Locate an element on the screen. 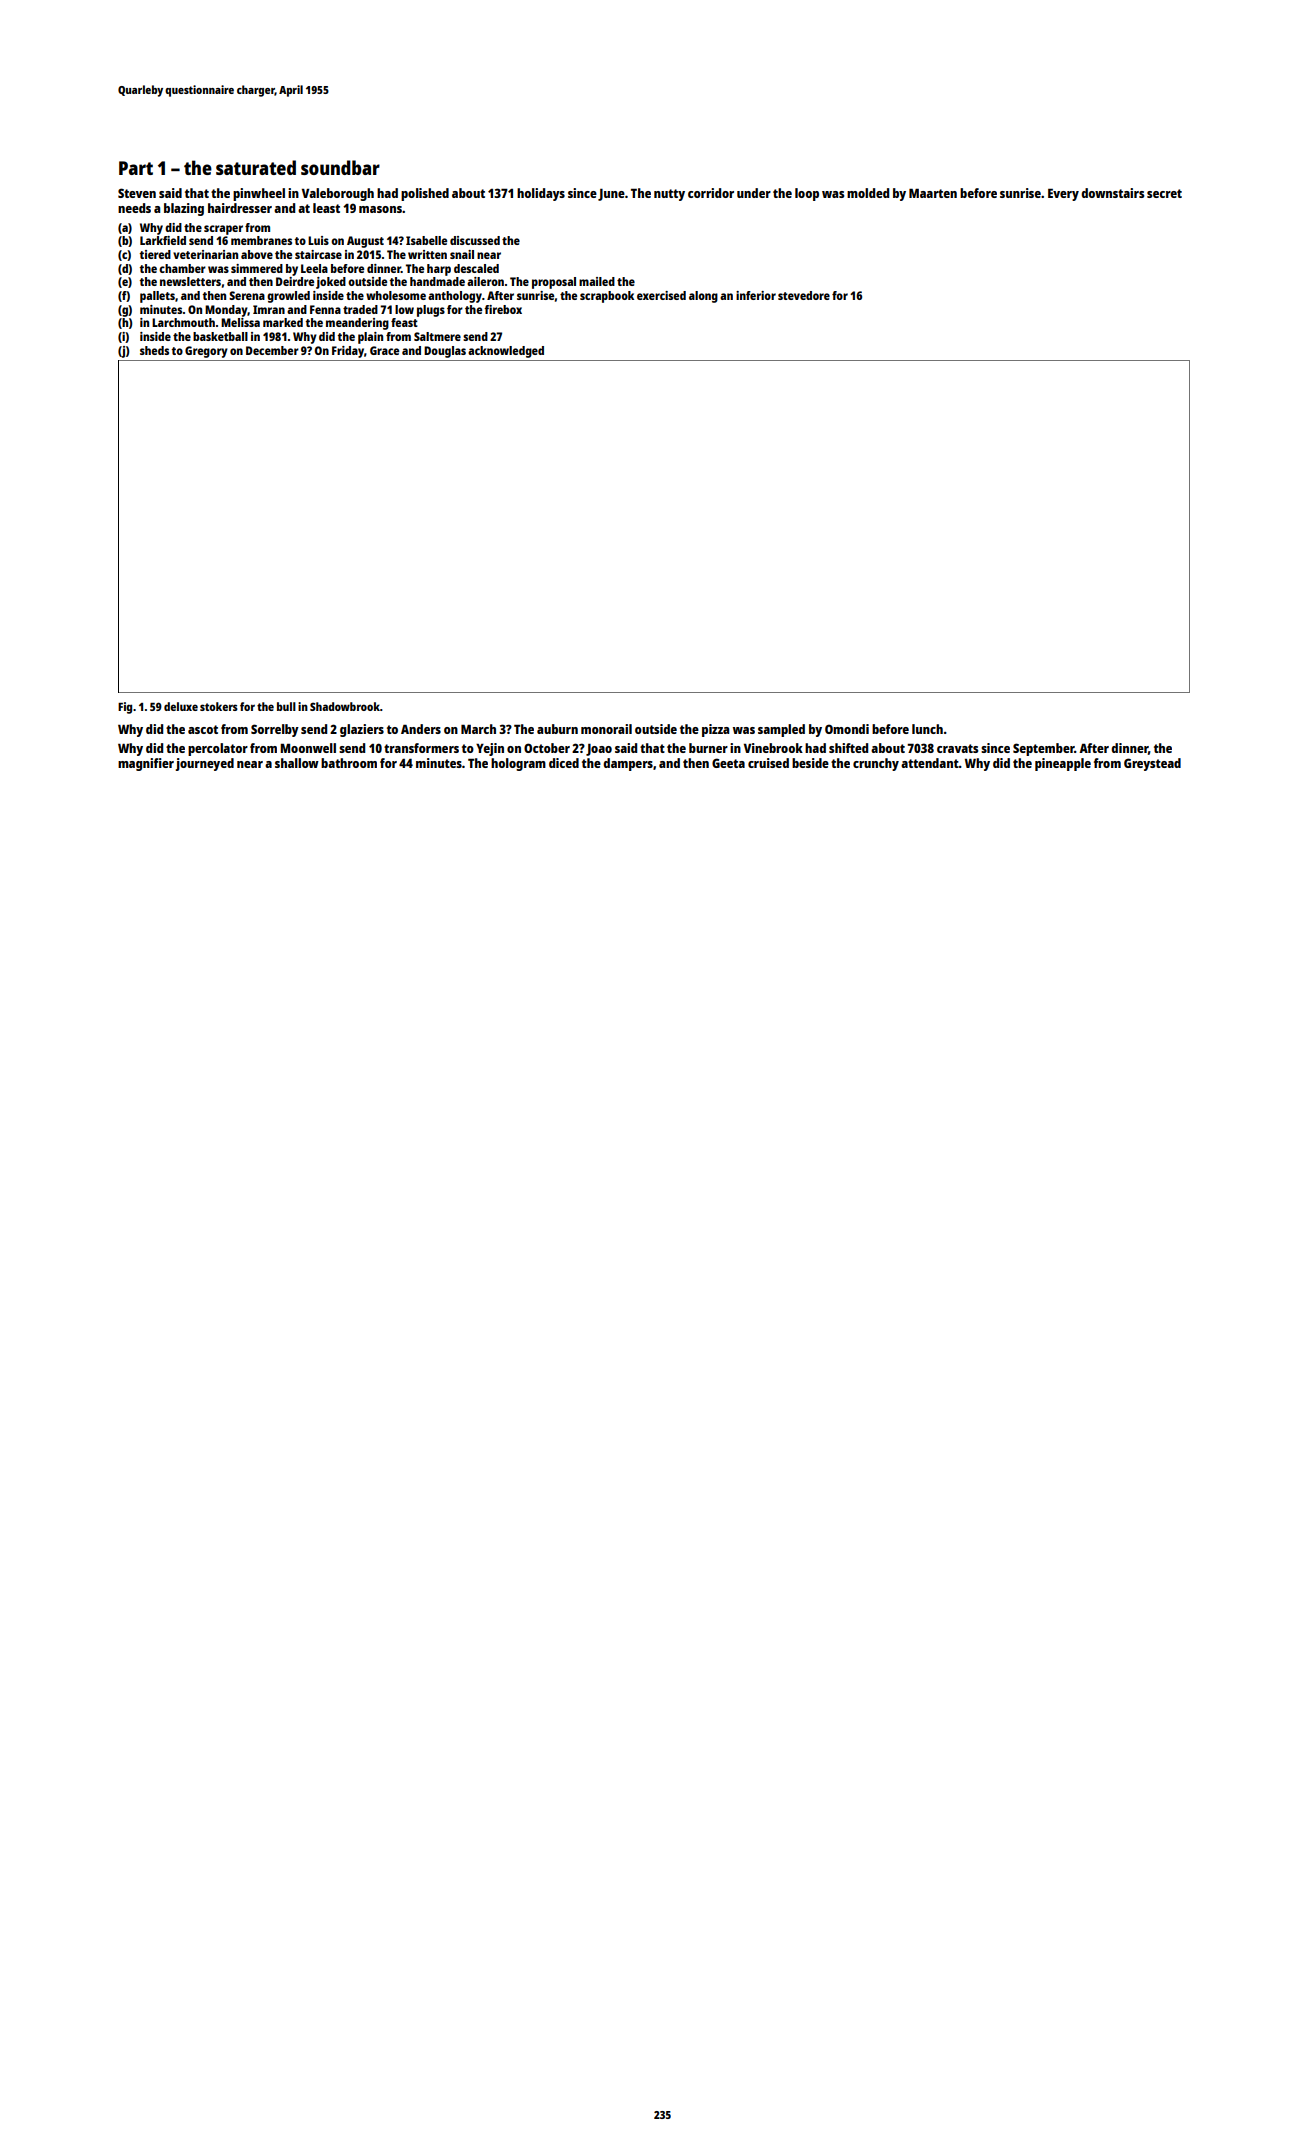  soundbar is located at coordinates (340, 167).
